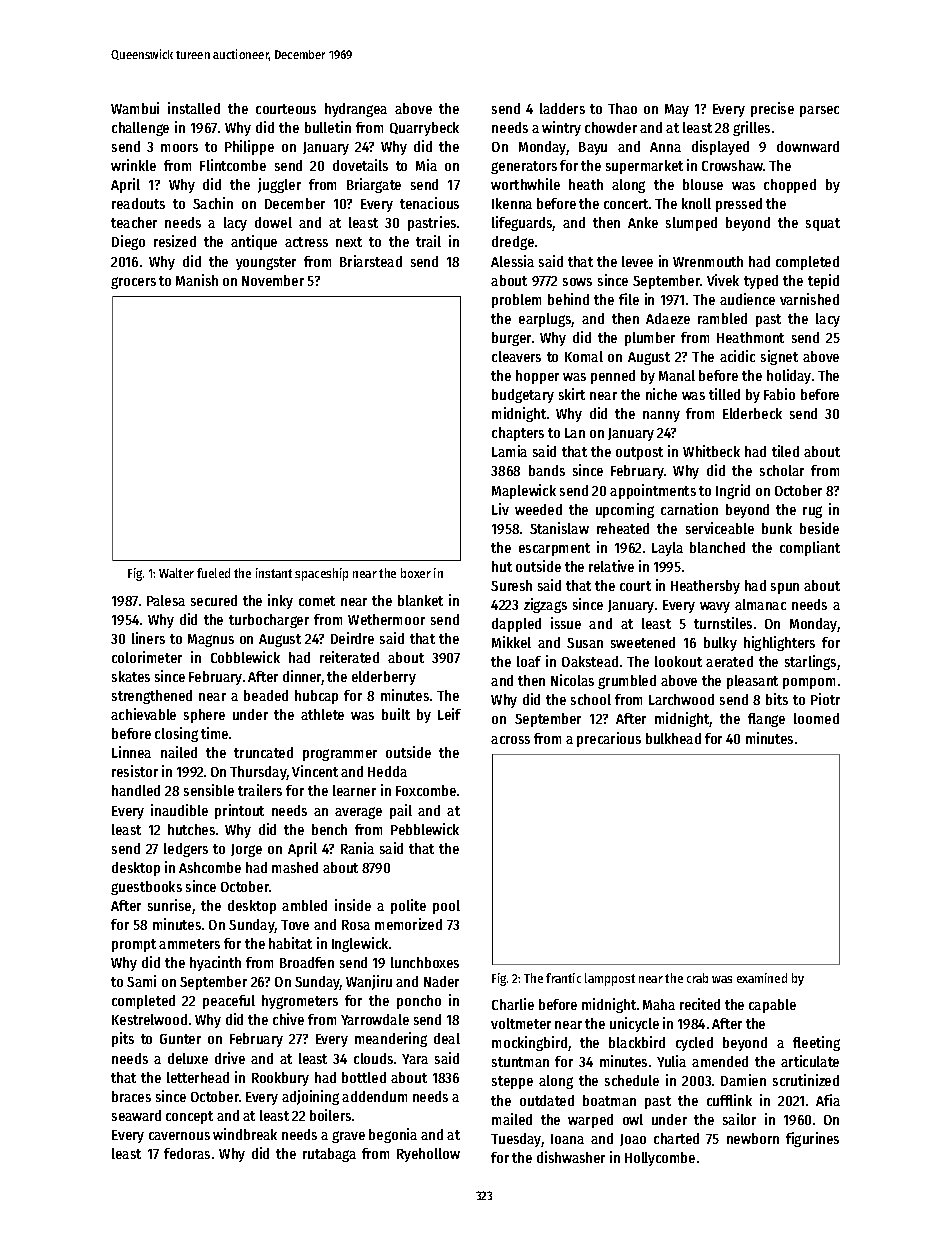 The image size is (952, 1233). What do you see at coordinates (356, 110) in the page?
I see `hydrangea` at bounding box center [356, 110].
